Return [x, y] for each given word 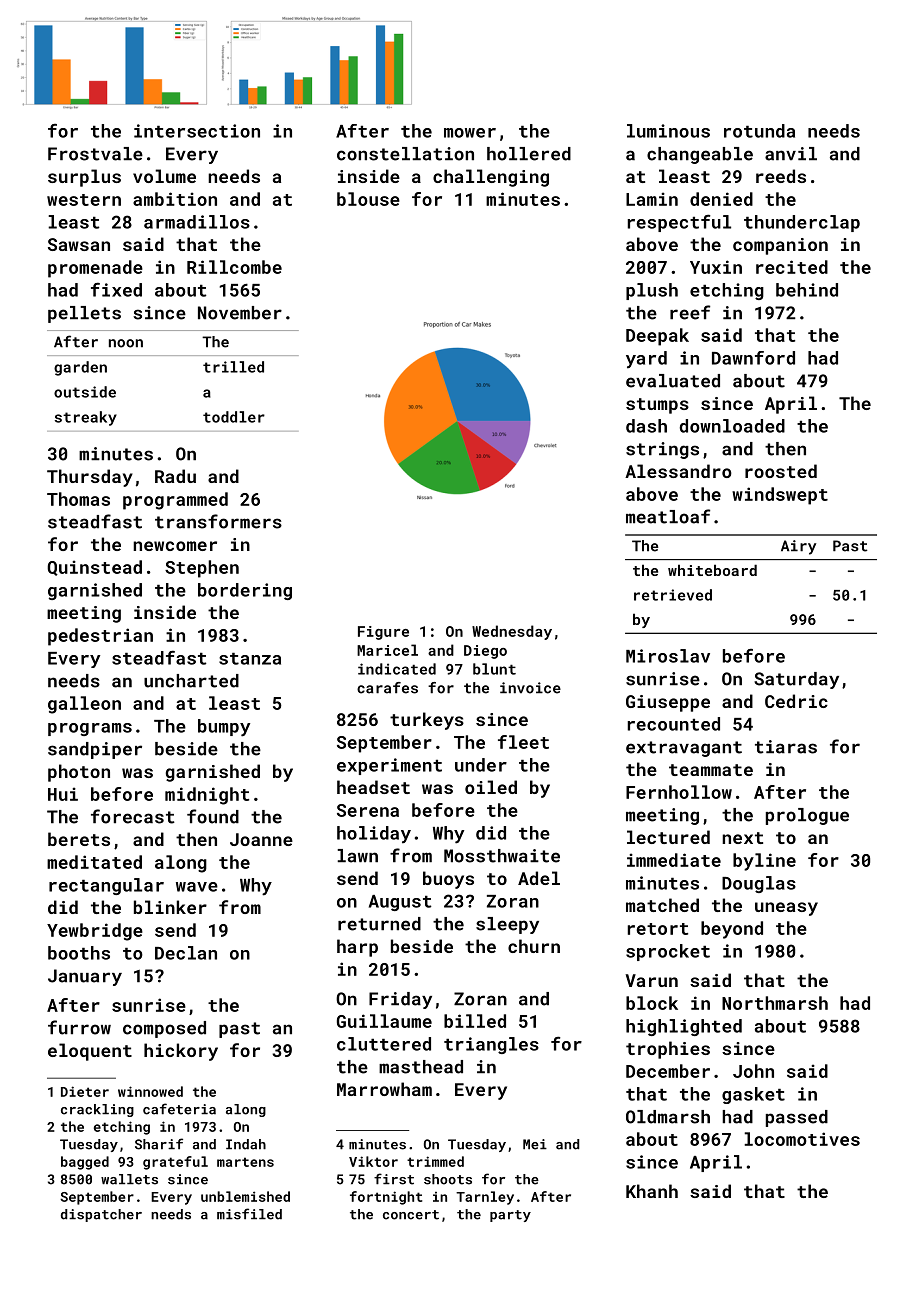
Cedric [796, 701]
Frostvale [95, 154]
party [510, 1216]
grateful [175, 1163]
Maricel [387, 650]
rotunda [759, 131]
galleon [84, 705]
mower [470, 133]
